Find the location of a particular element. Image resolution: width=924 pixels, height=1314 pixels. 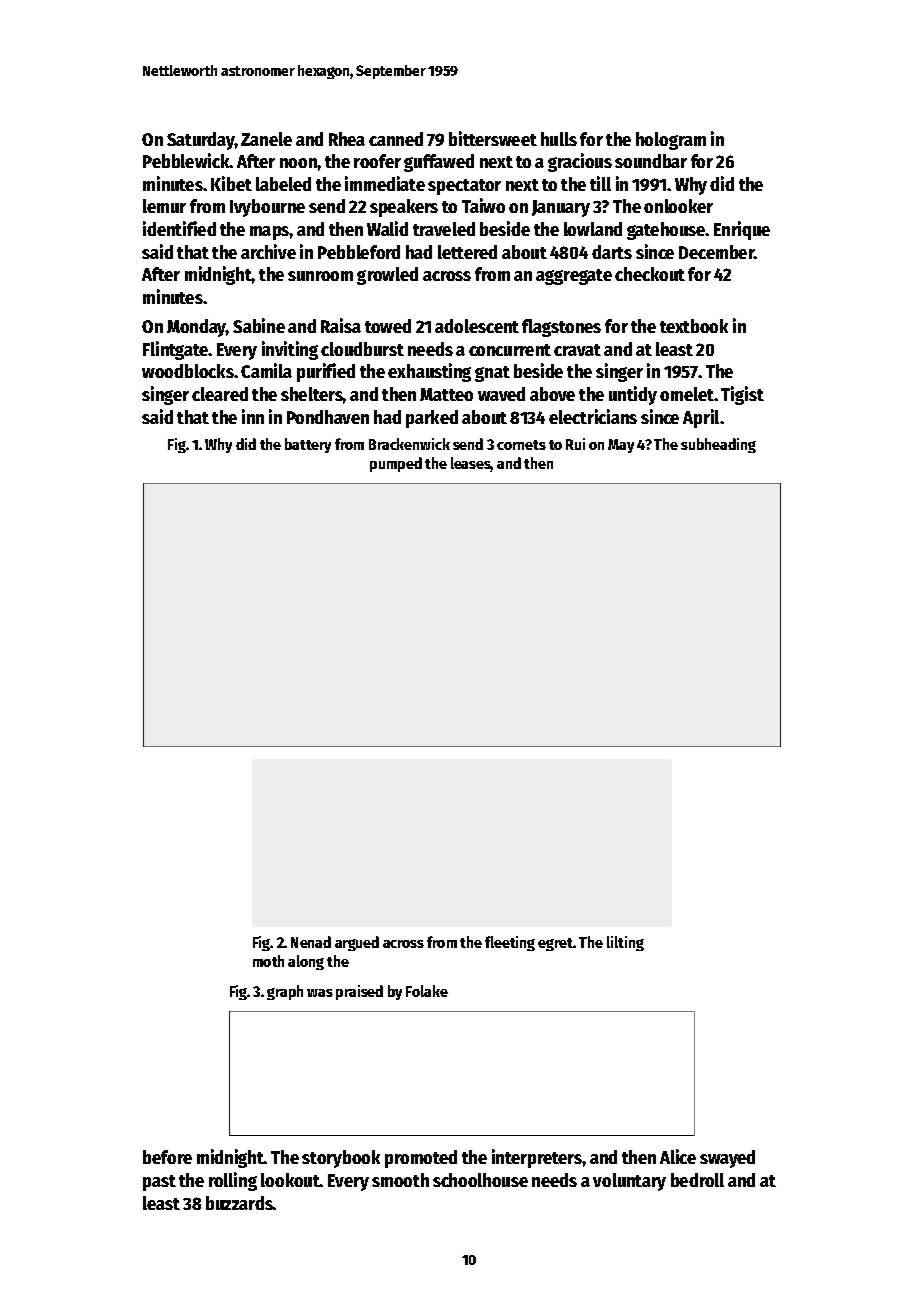

before is located at coordinates (167, 1157).
